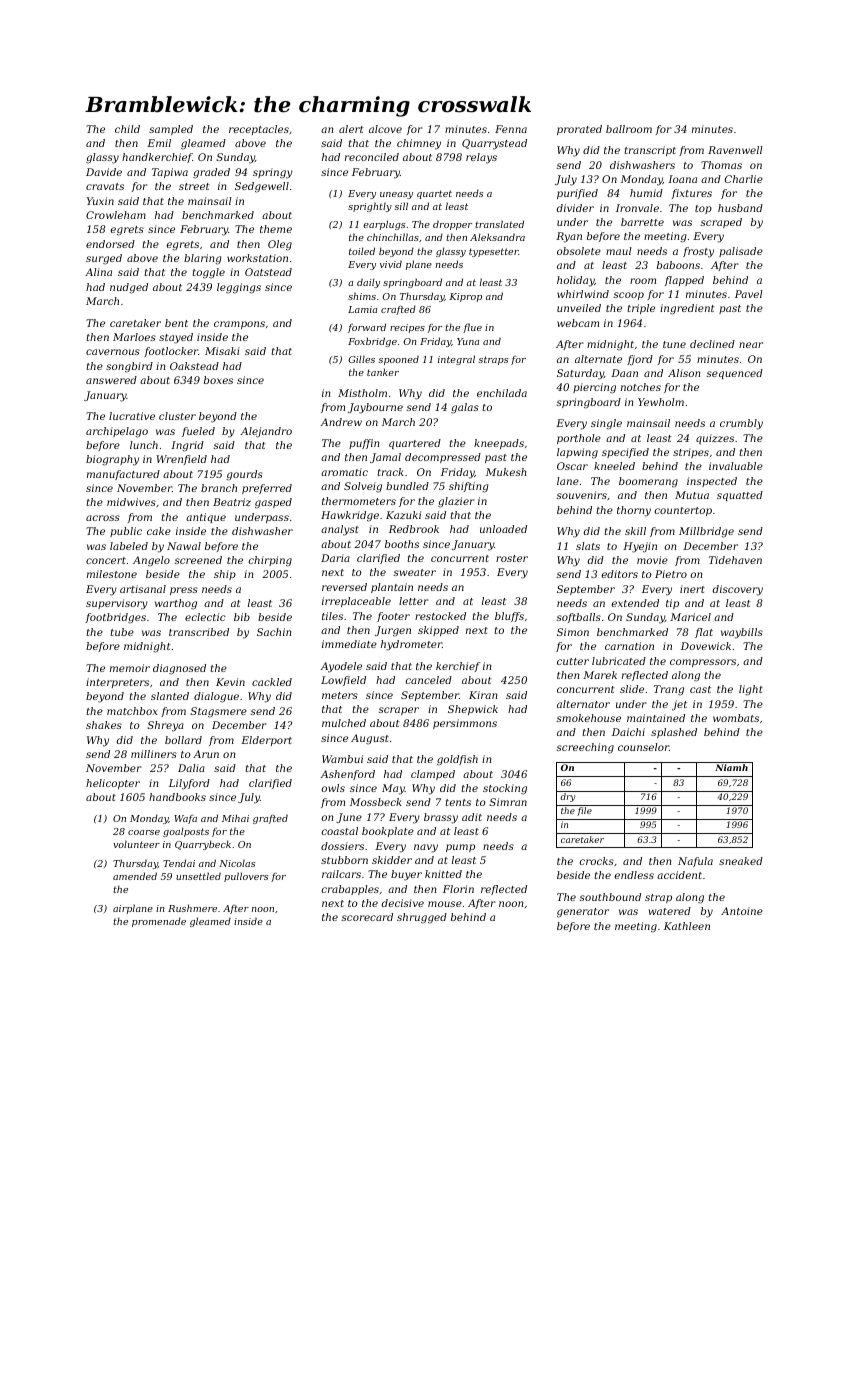 This image has height=1400, width=849. Describe the element at coordinates (112, 574) in the image. I see `milestone` at that location.
